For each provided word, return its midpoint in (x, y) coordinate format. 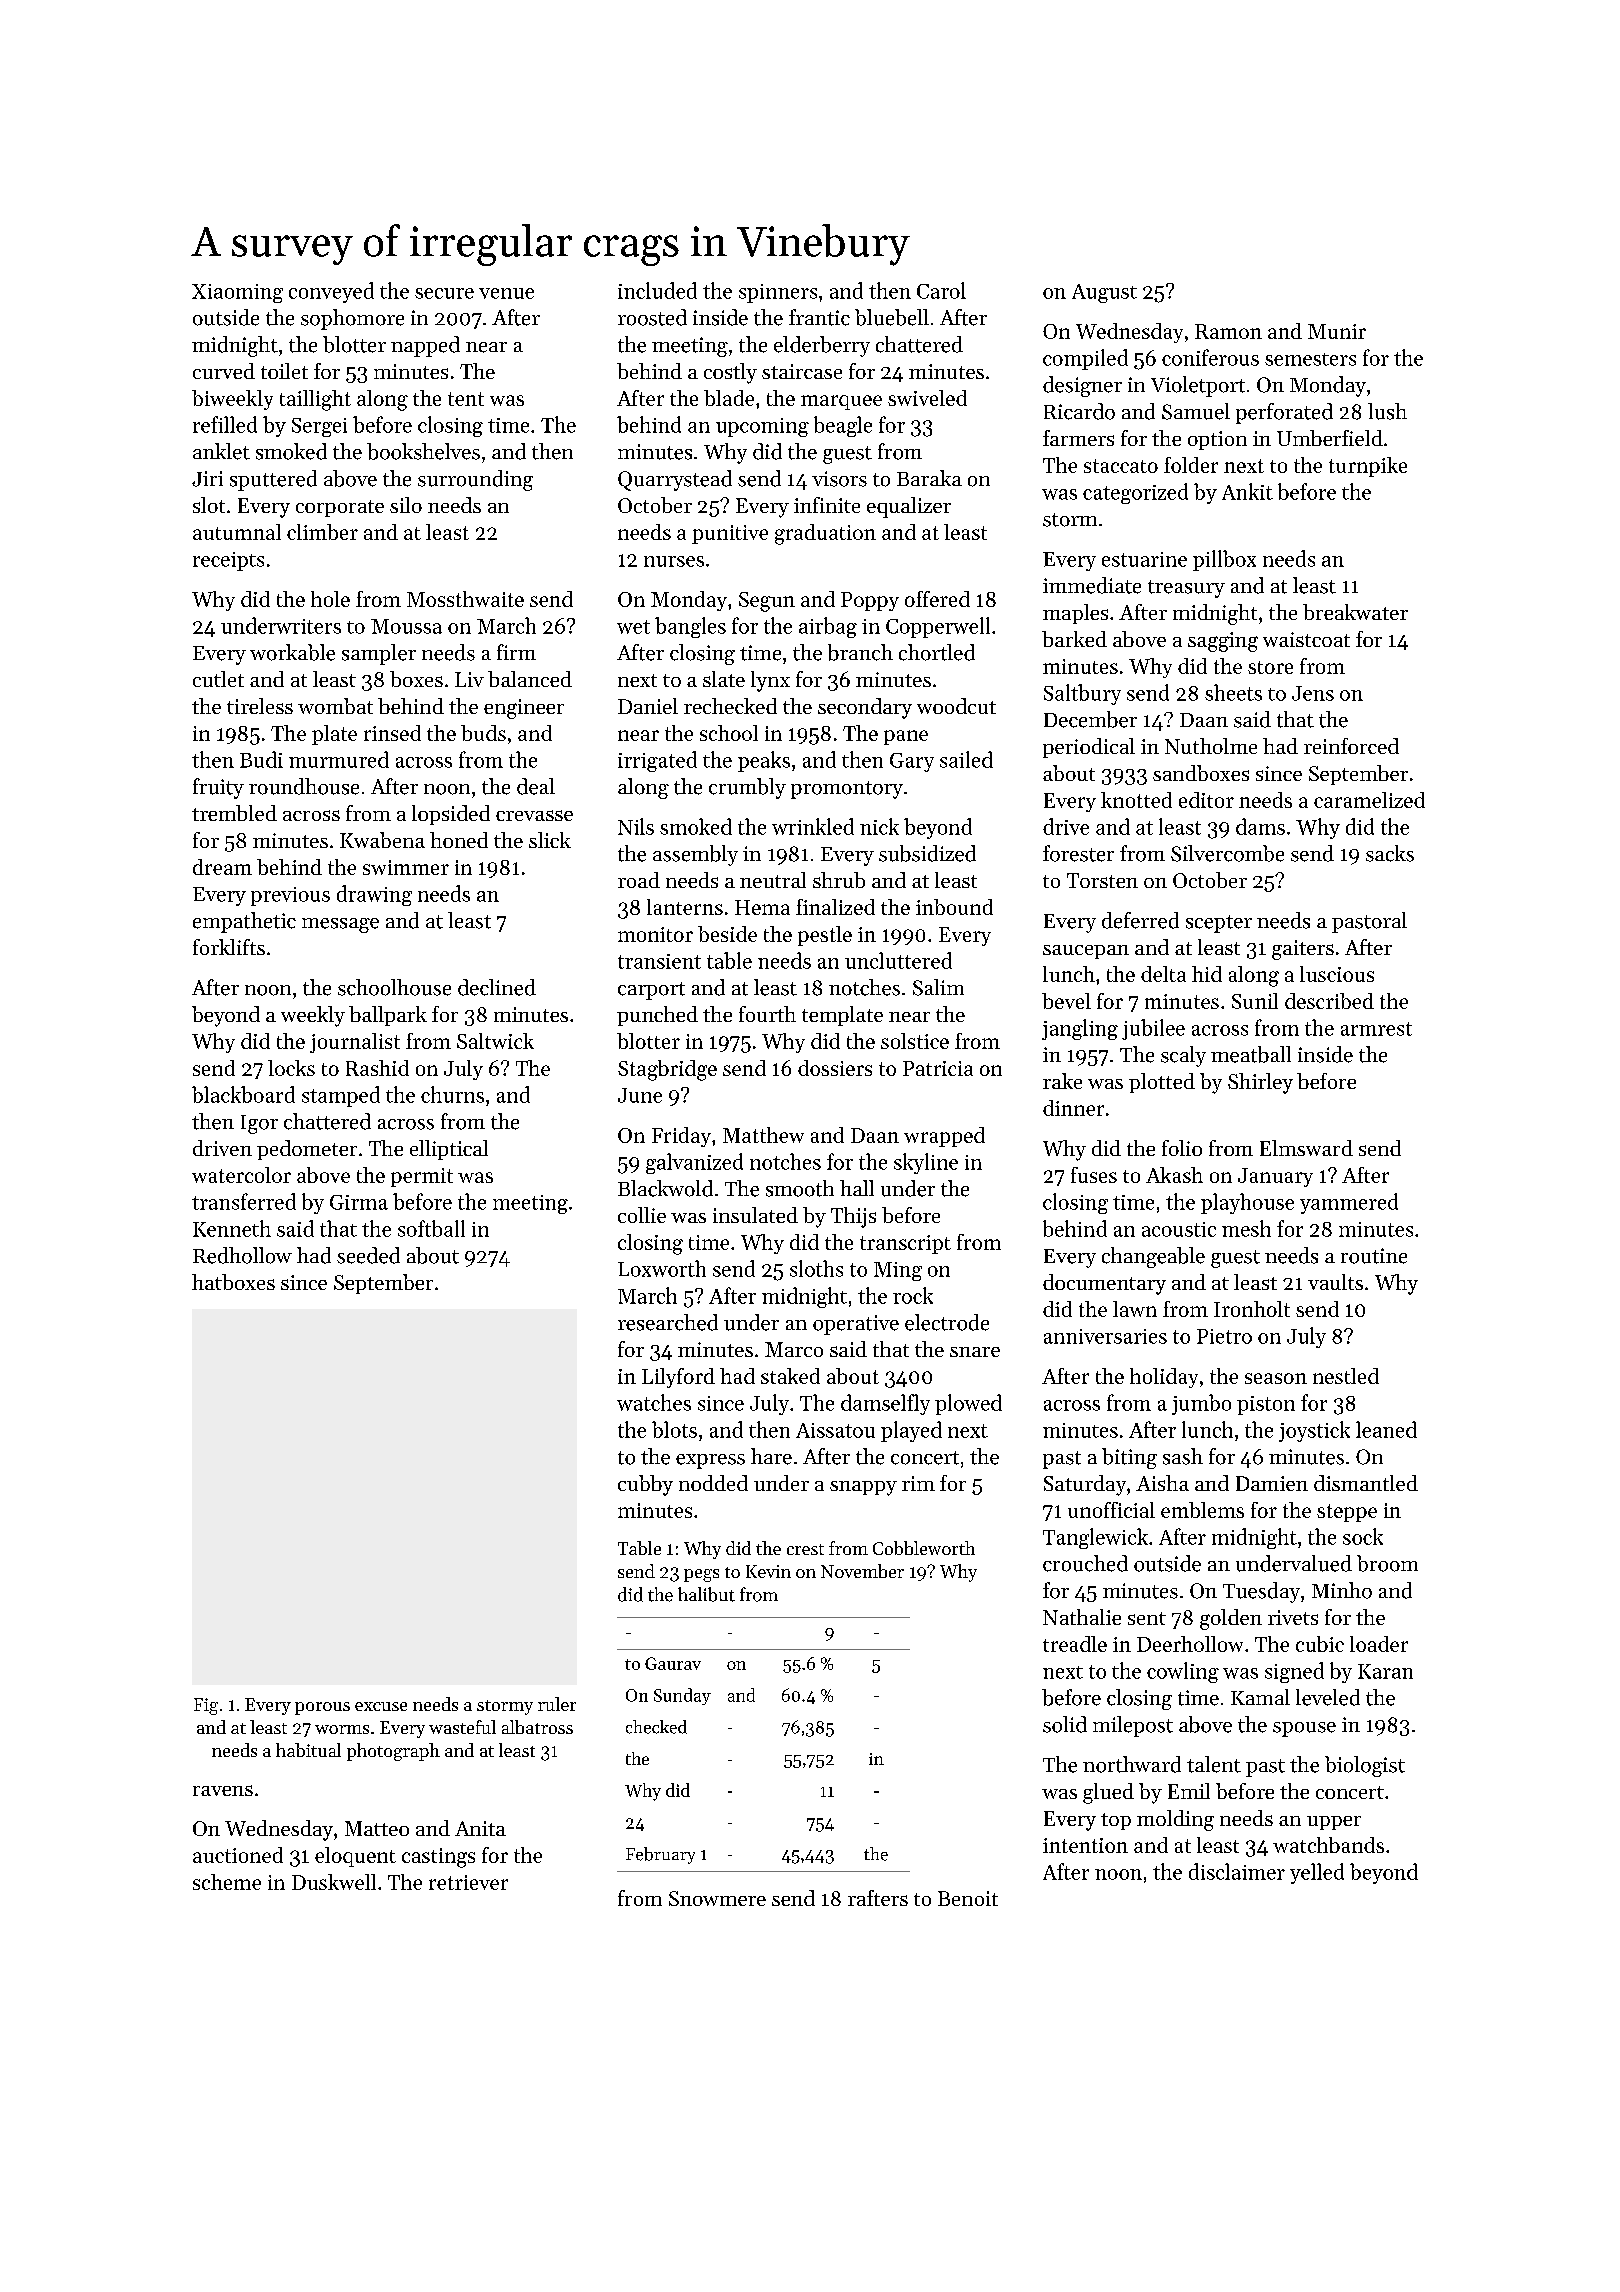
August (1104, 293)
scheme (227, 1882)
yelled (1317, 1873)
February (660, 1855)
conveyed (331, 292)
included (657, 290)
